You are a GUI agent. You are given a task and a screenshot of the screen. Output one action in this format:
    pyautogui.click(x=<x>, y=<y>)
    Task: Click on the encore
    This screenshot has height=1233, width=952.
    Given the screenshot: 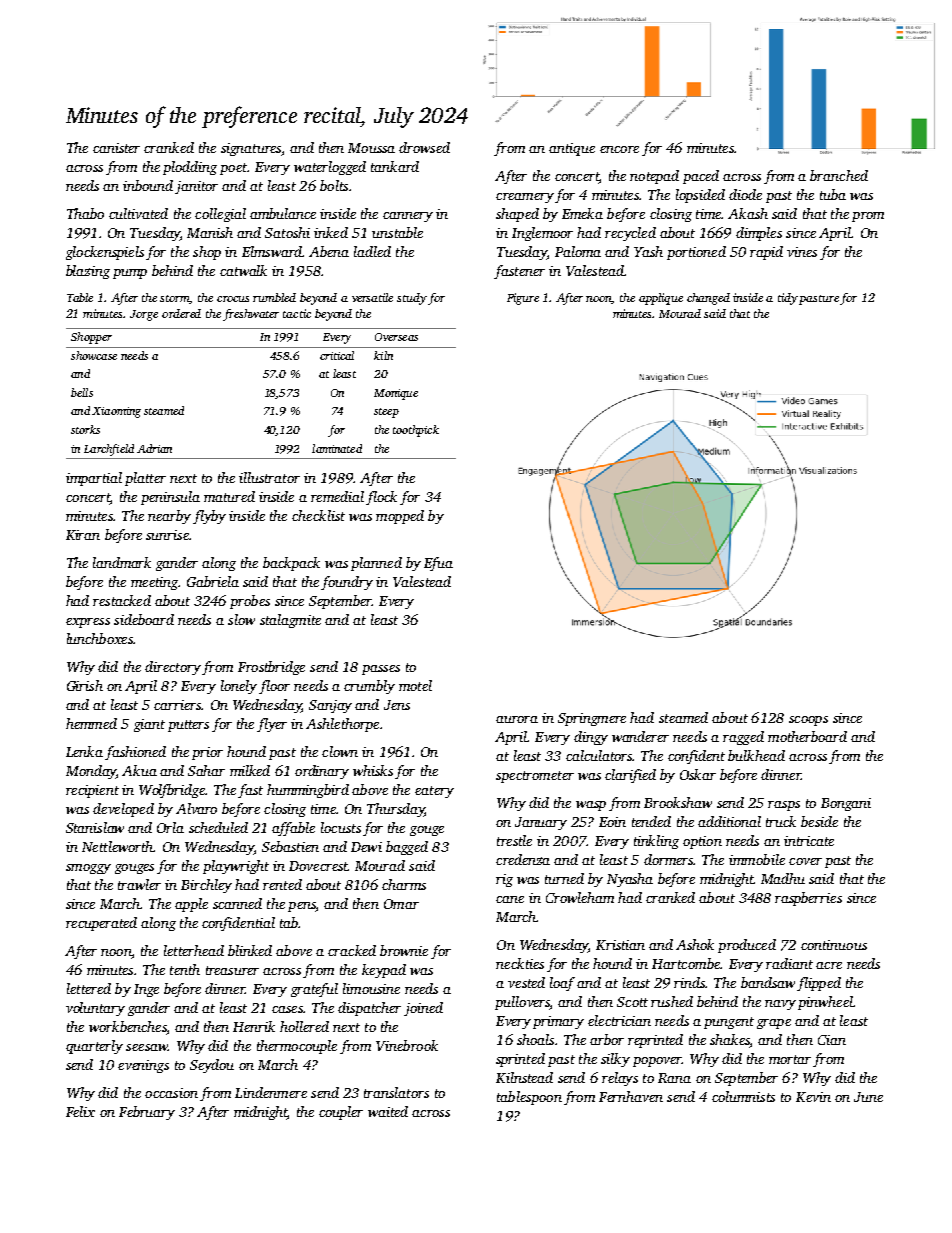 What is the action you would take?
    pyautogui.click(x=619, y=149)
